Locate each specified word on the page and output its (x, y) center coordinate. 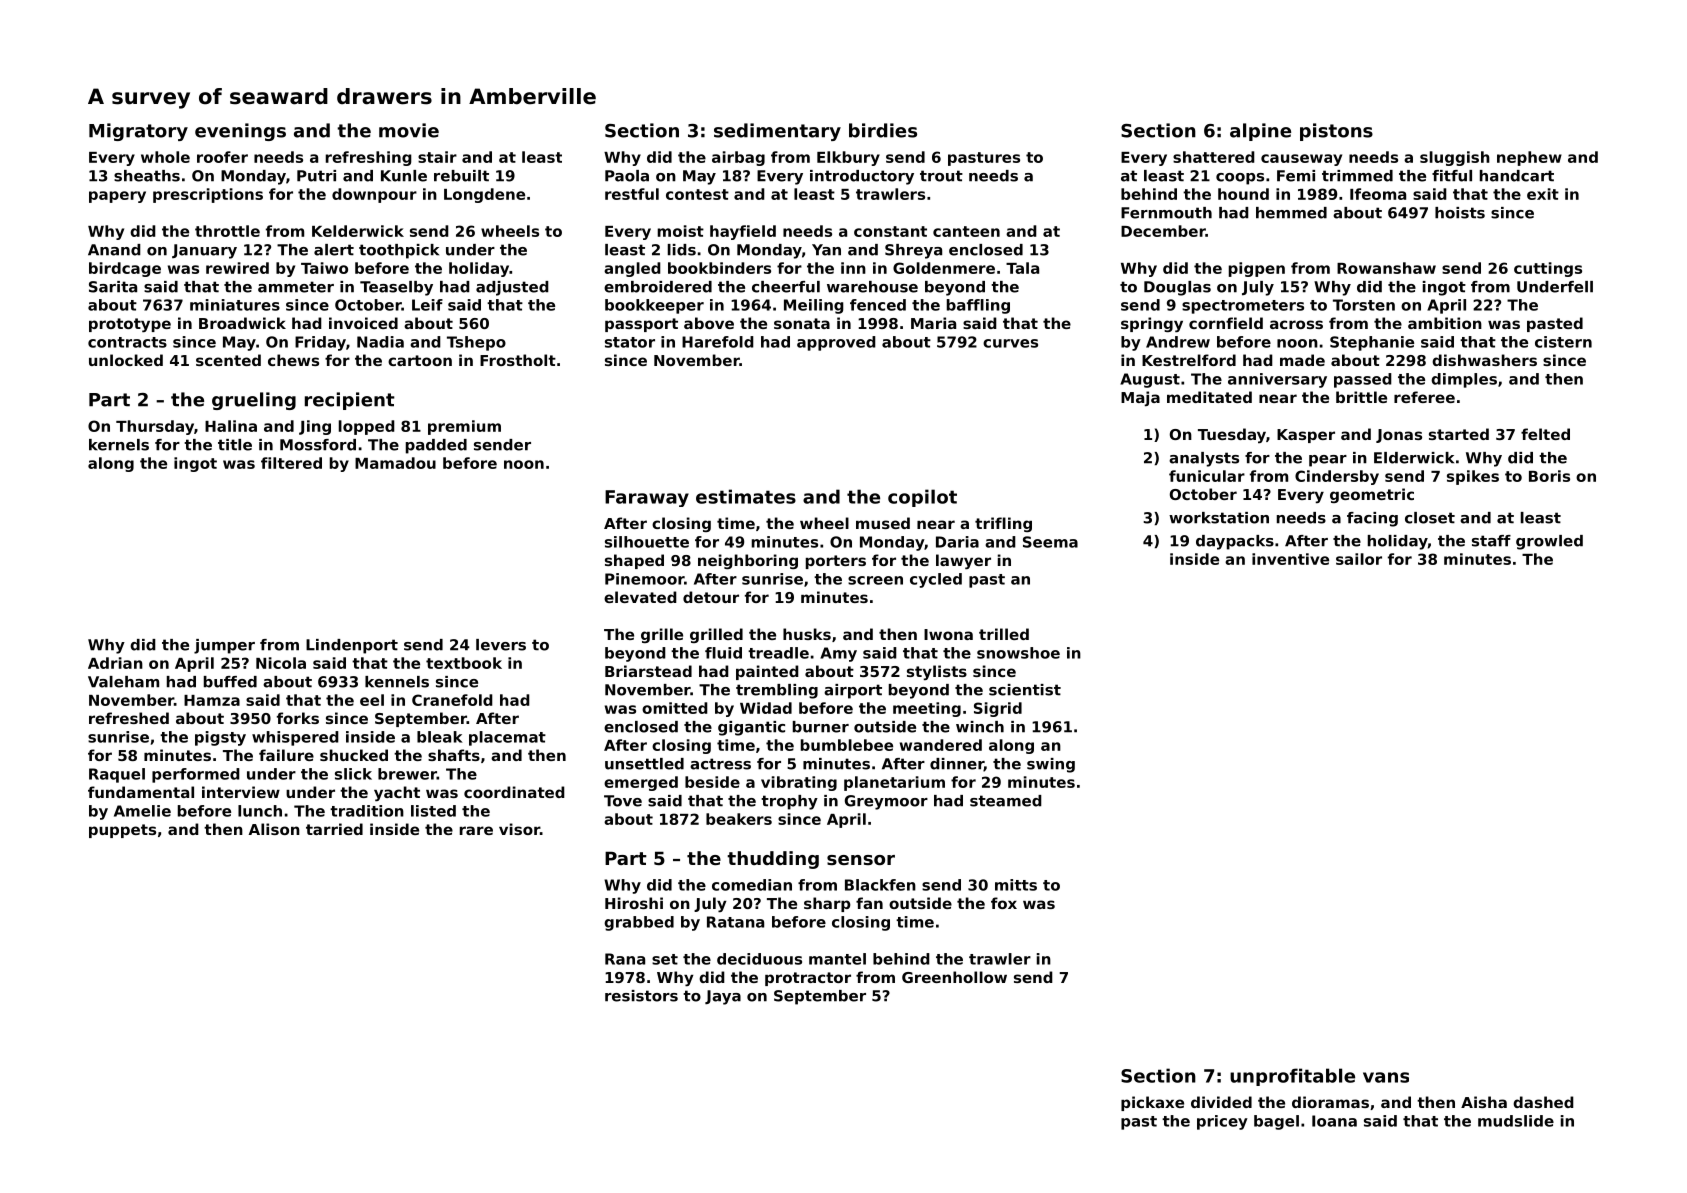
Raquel (117, 775)
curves (1010, 343)
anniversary (1277, 380)
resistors (641, 996)
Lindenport (352, 646)
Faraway (647, 498)
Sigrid (998, 709)
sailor (1359, 559)
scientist (1025, 690)
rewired (237, 268)
